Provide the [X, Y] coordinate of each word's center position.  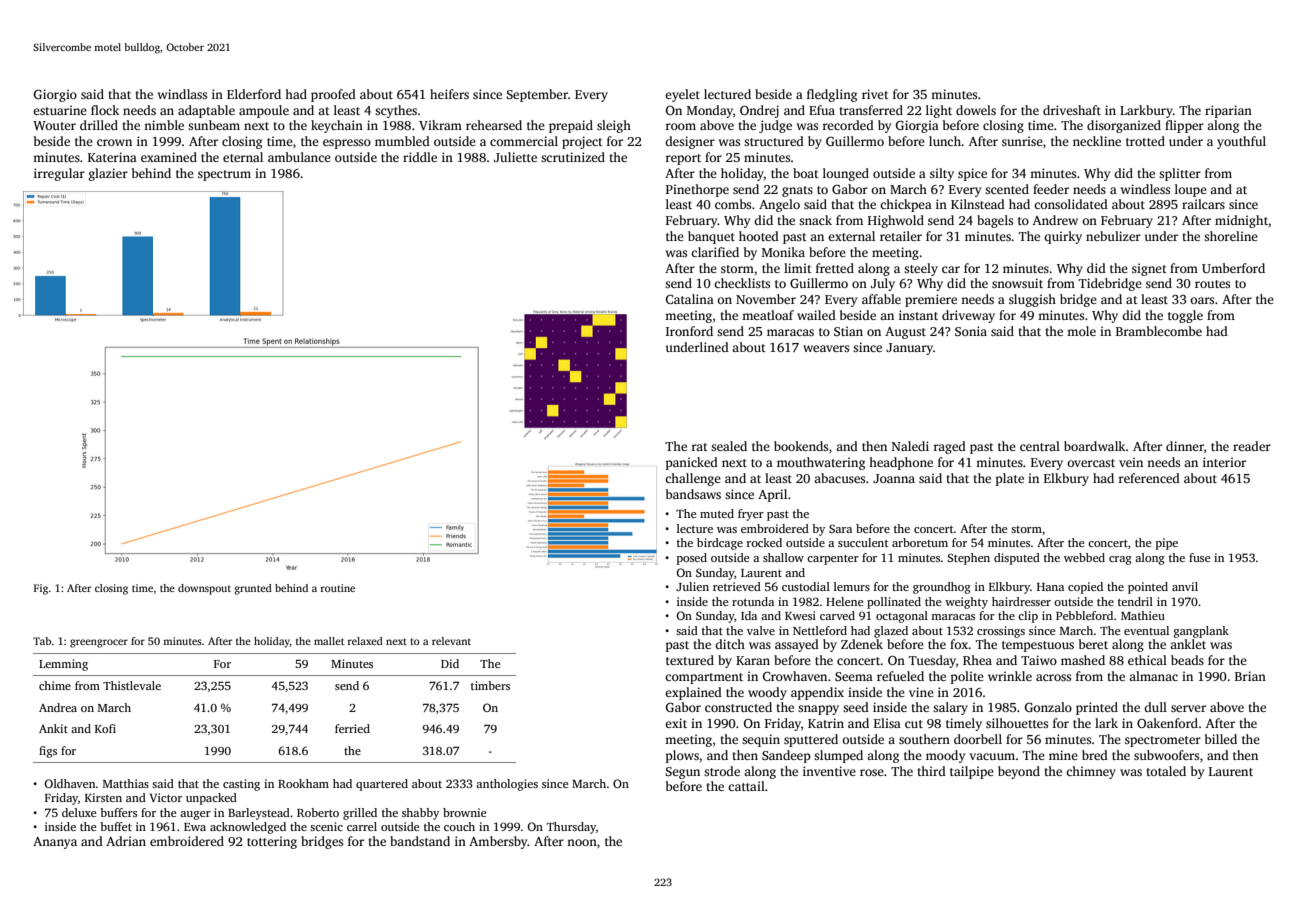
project [582, 142]
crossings [1001, 632]
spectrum [224, 175]
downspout [204, 589]
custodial [806, 586]
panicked [692, 463]
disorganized [1124, 126]
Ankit [53, 728]
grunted [253, 589]
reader [1252, 446]
